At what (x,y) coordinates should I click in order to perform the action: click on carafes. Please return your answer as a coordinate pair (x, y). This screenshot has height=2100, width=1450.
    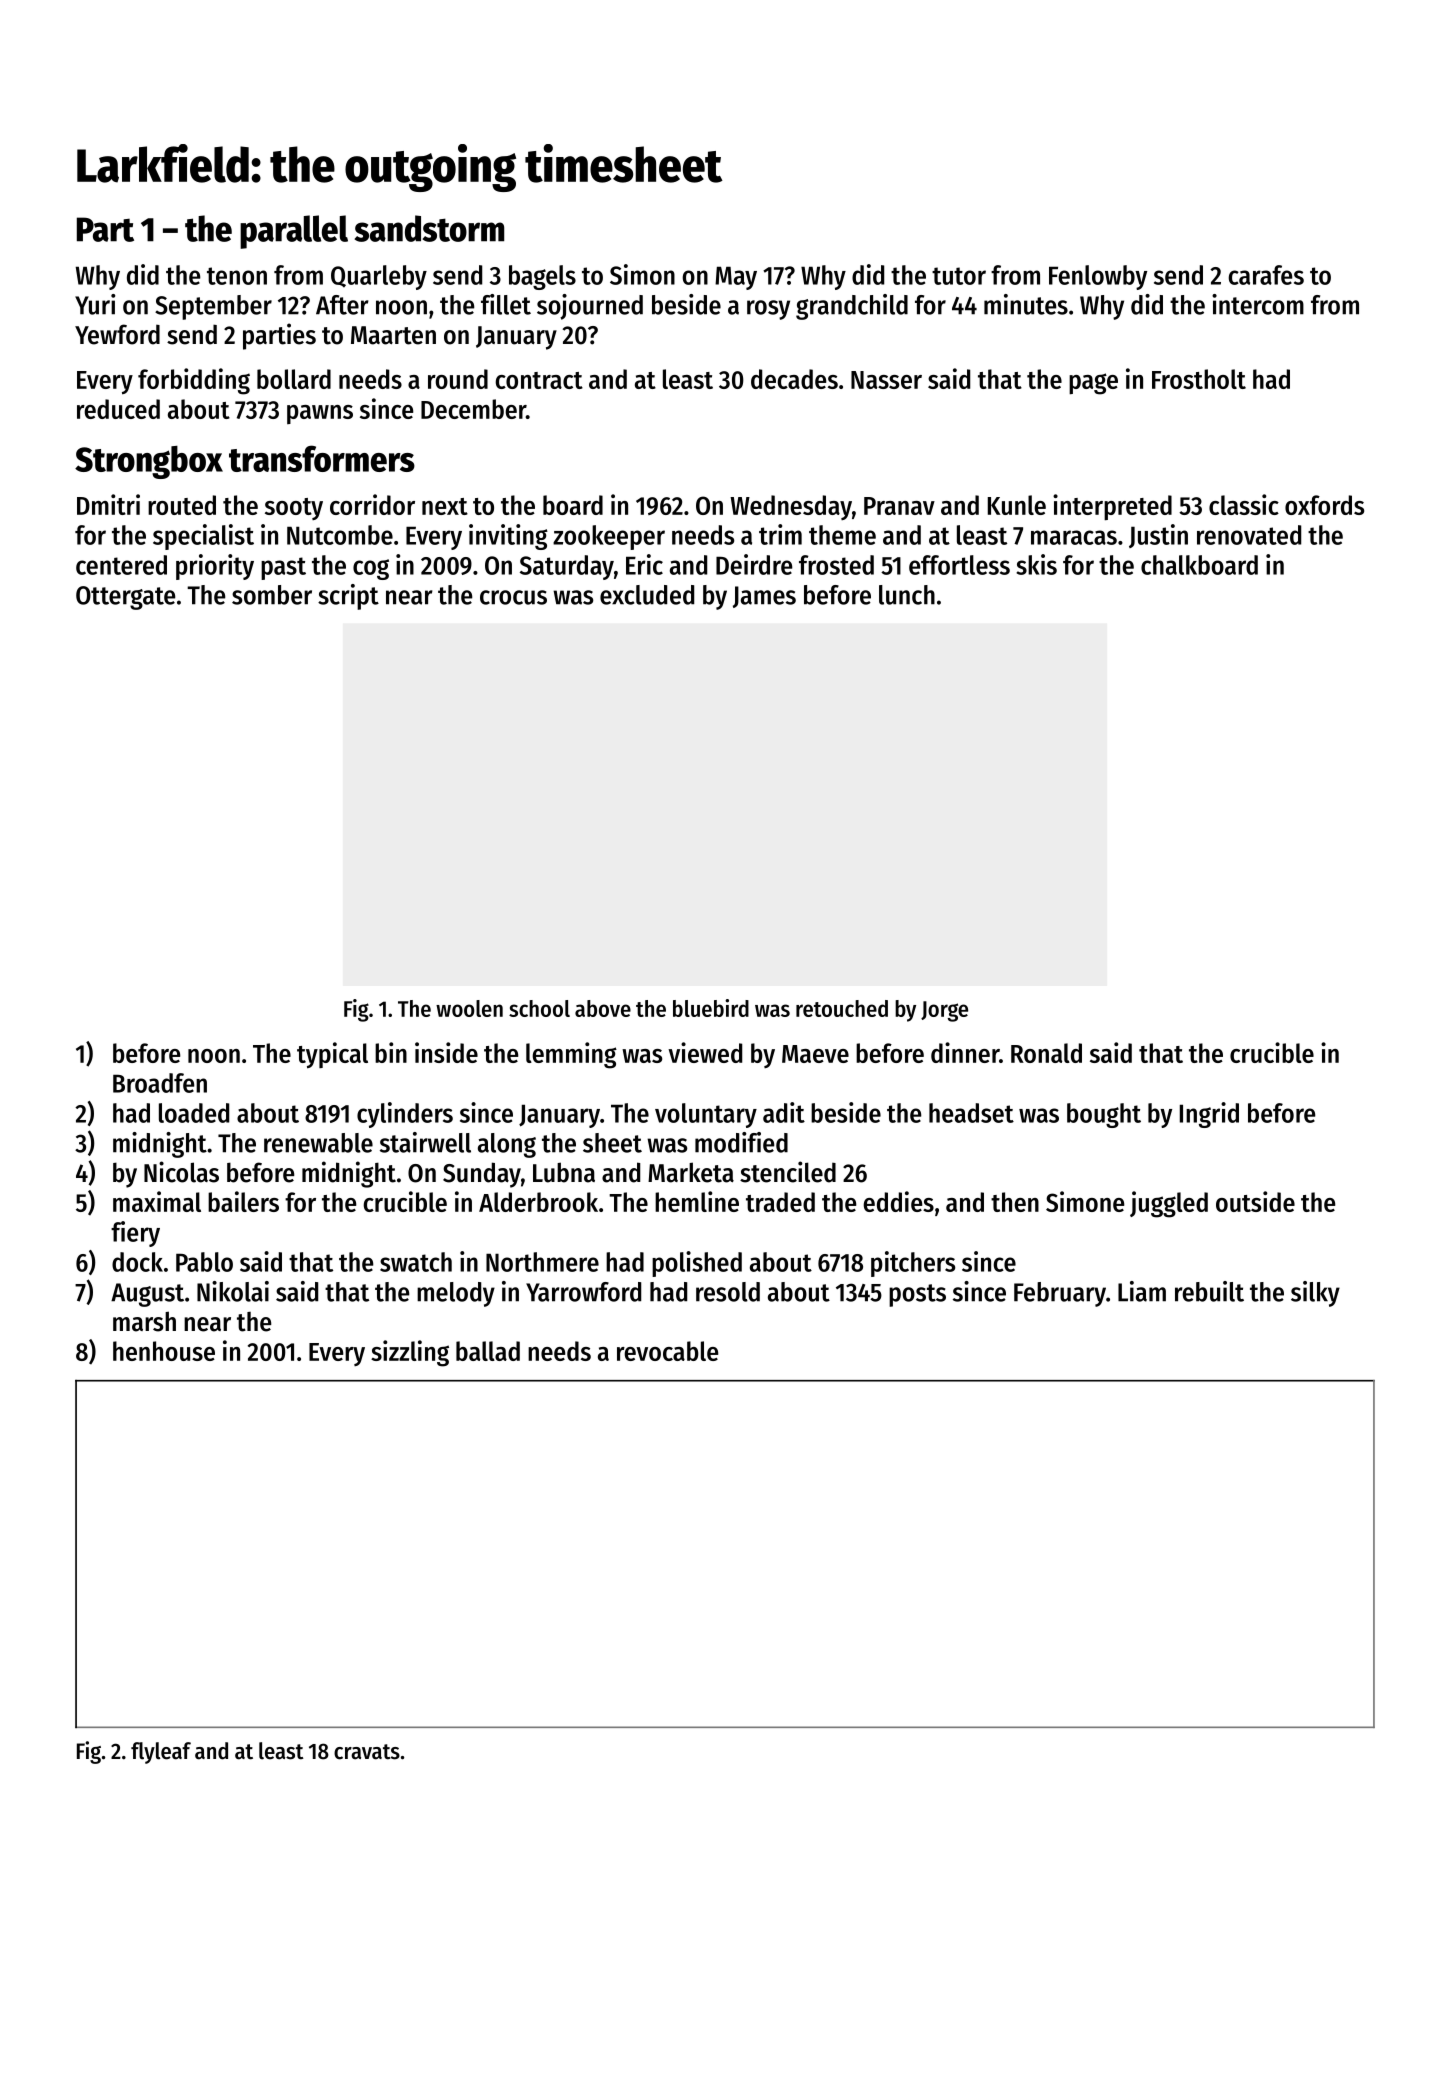
    Looking at the image, I should click on (1266, 275).
